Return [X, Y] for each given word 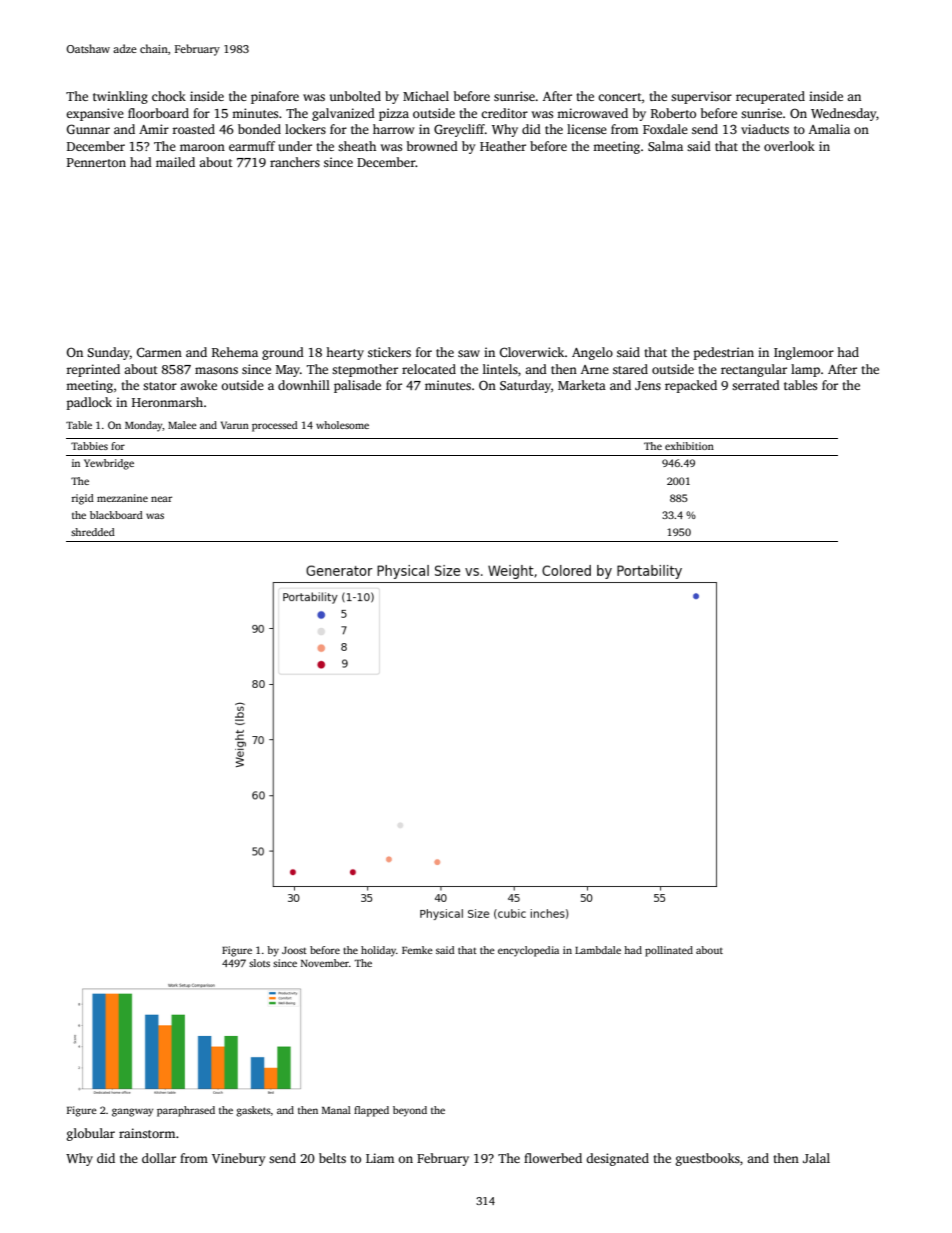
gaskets [253, 1111]
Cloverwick [532, 352]
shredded [93, 532]
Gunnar [88, 129]
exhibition [689, 446]
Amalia [829, 129]
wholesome [342, 425]
